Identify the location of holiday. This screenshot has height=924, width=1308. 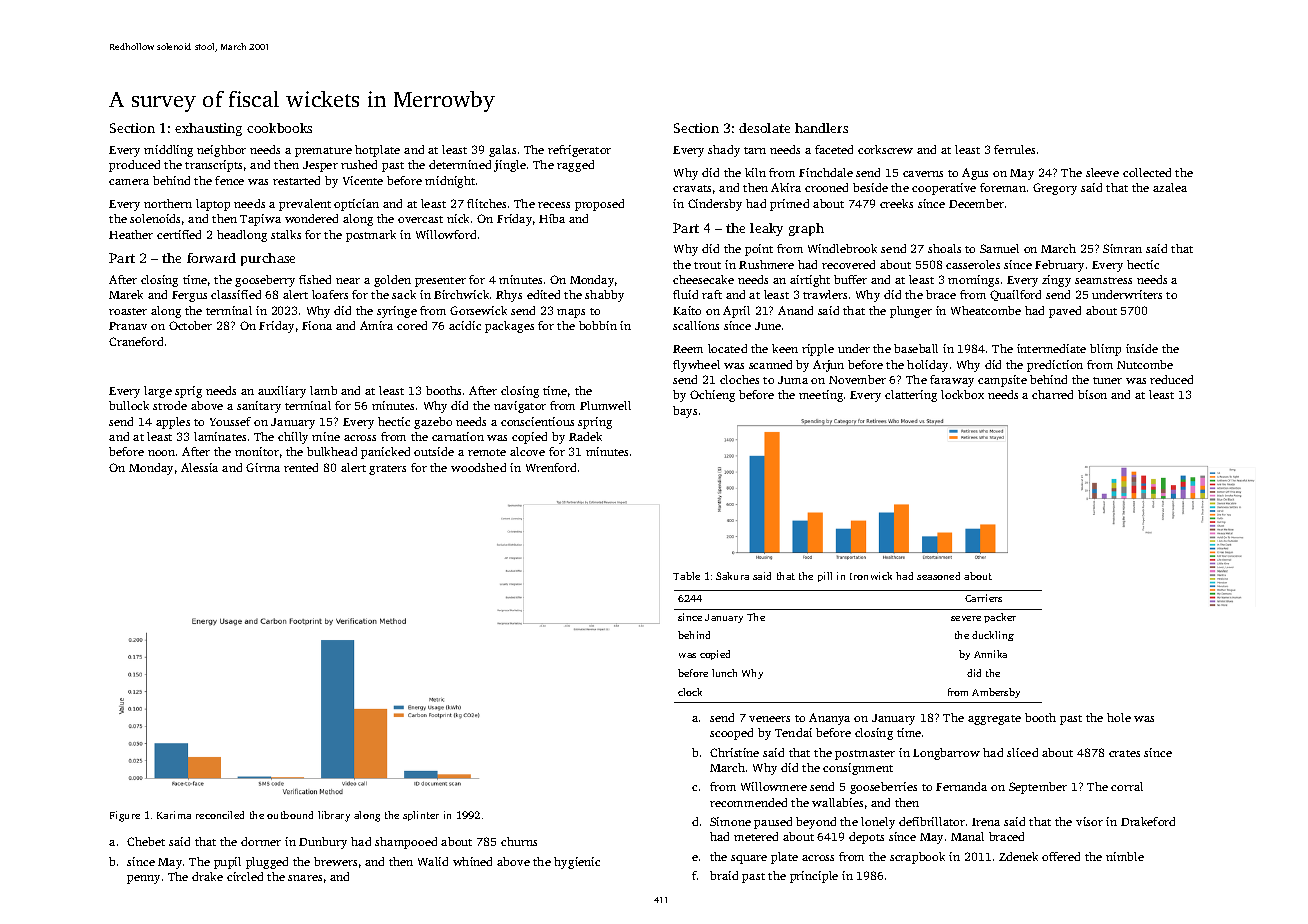
(927, 366).
